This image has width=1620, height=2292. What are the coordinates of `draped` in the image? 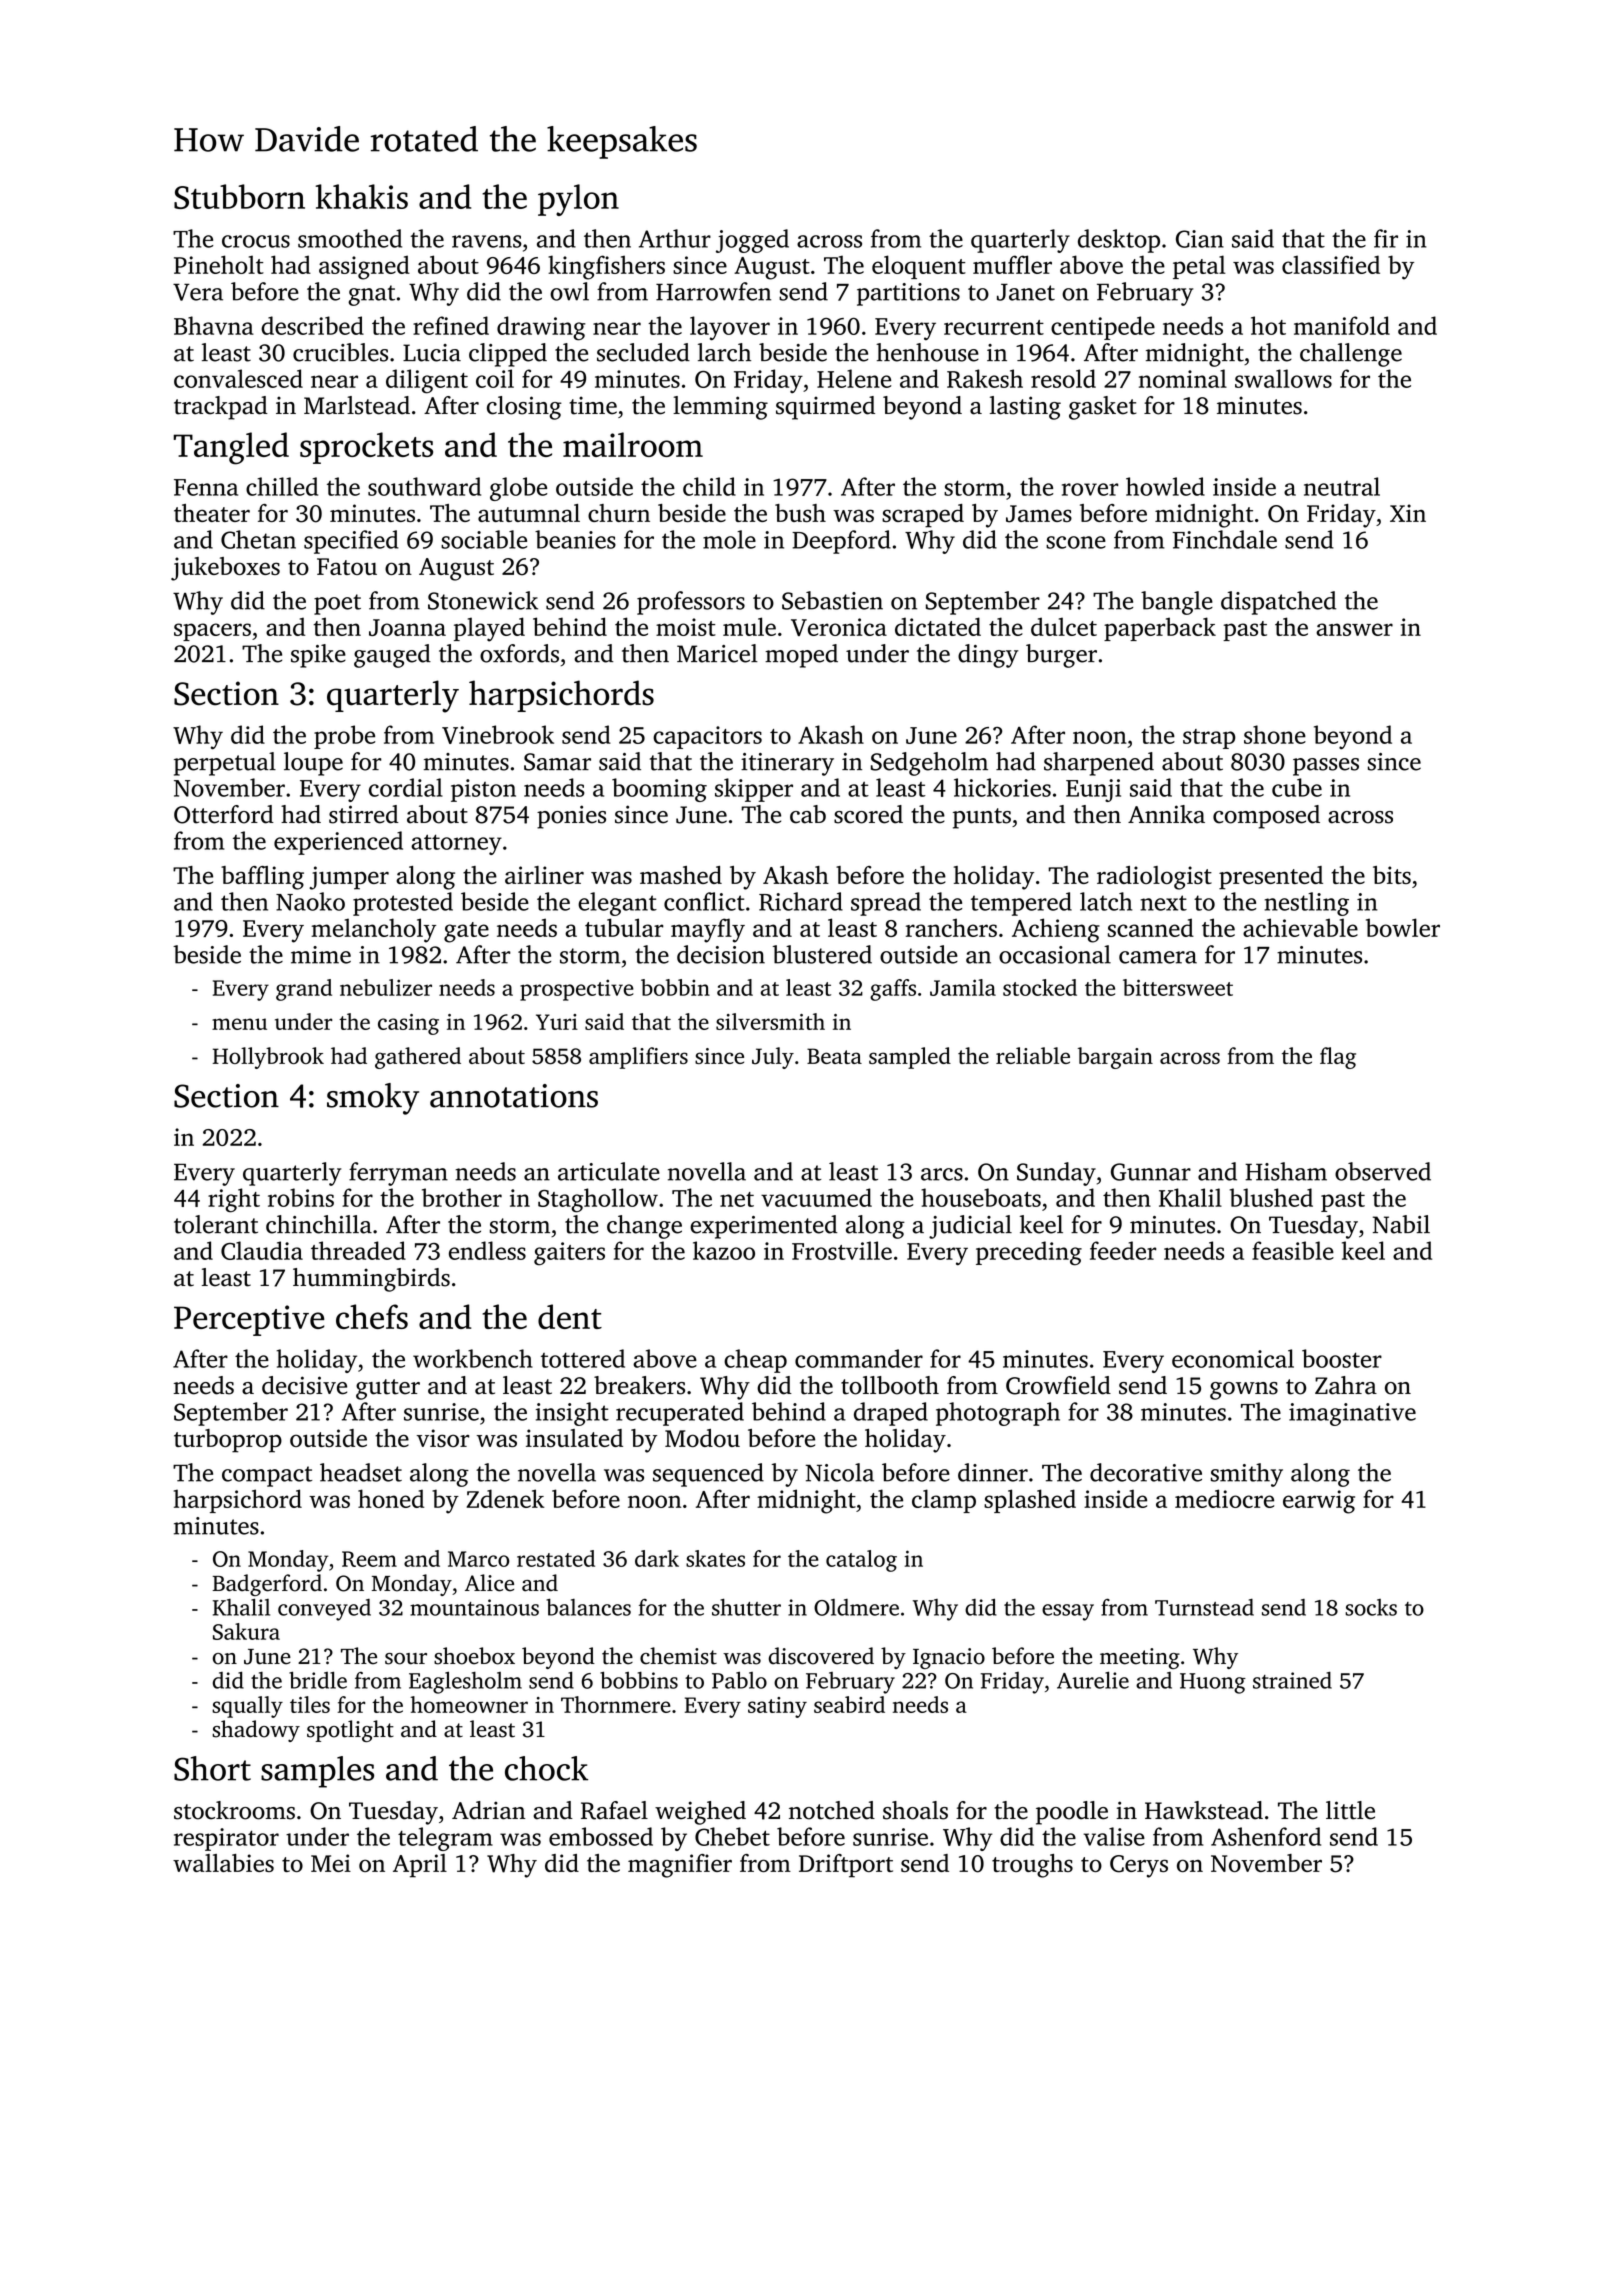 It's located at (891, 1414).
